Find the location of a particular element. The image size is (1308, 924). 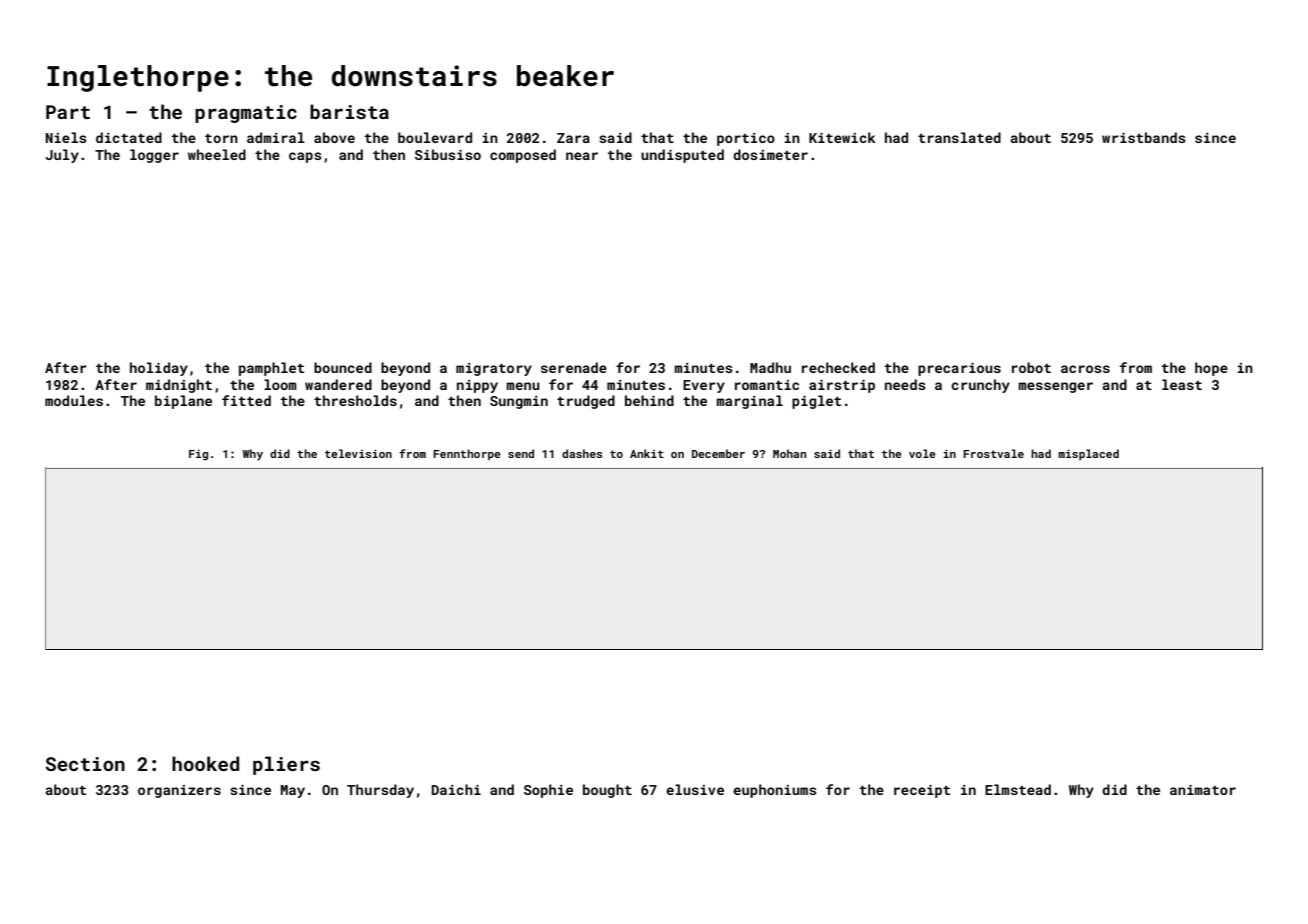

dashes is located at coordinates (582, 453).
